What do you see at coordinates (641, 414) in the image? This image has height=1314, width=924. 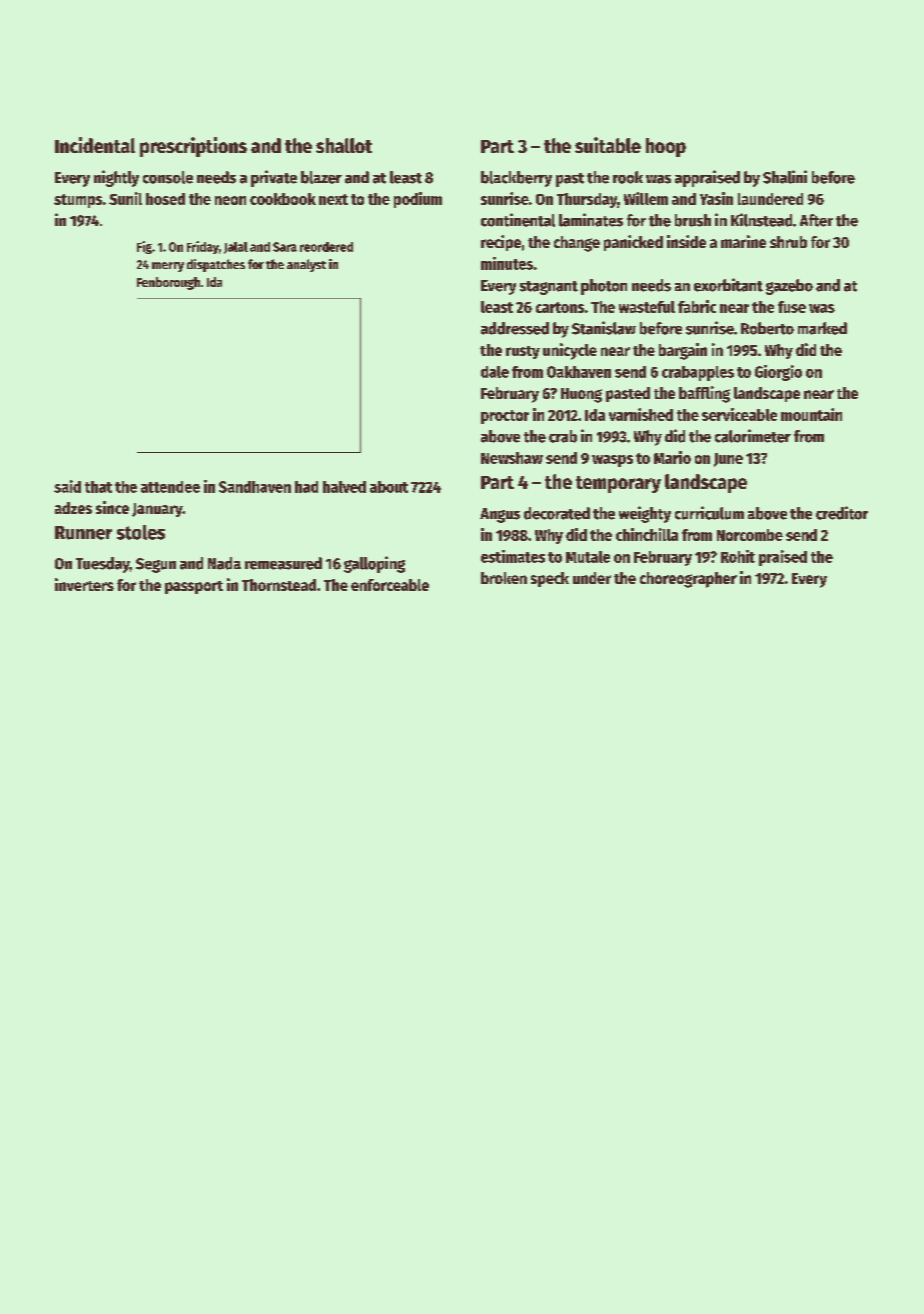 I see `varnished` at bounding box center [641, 414].
